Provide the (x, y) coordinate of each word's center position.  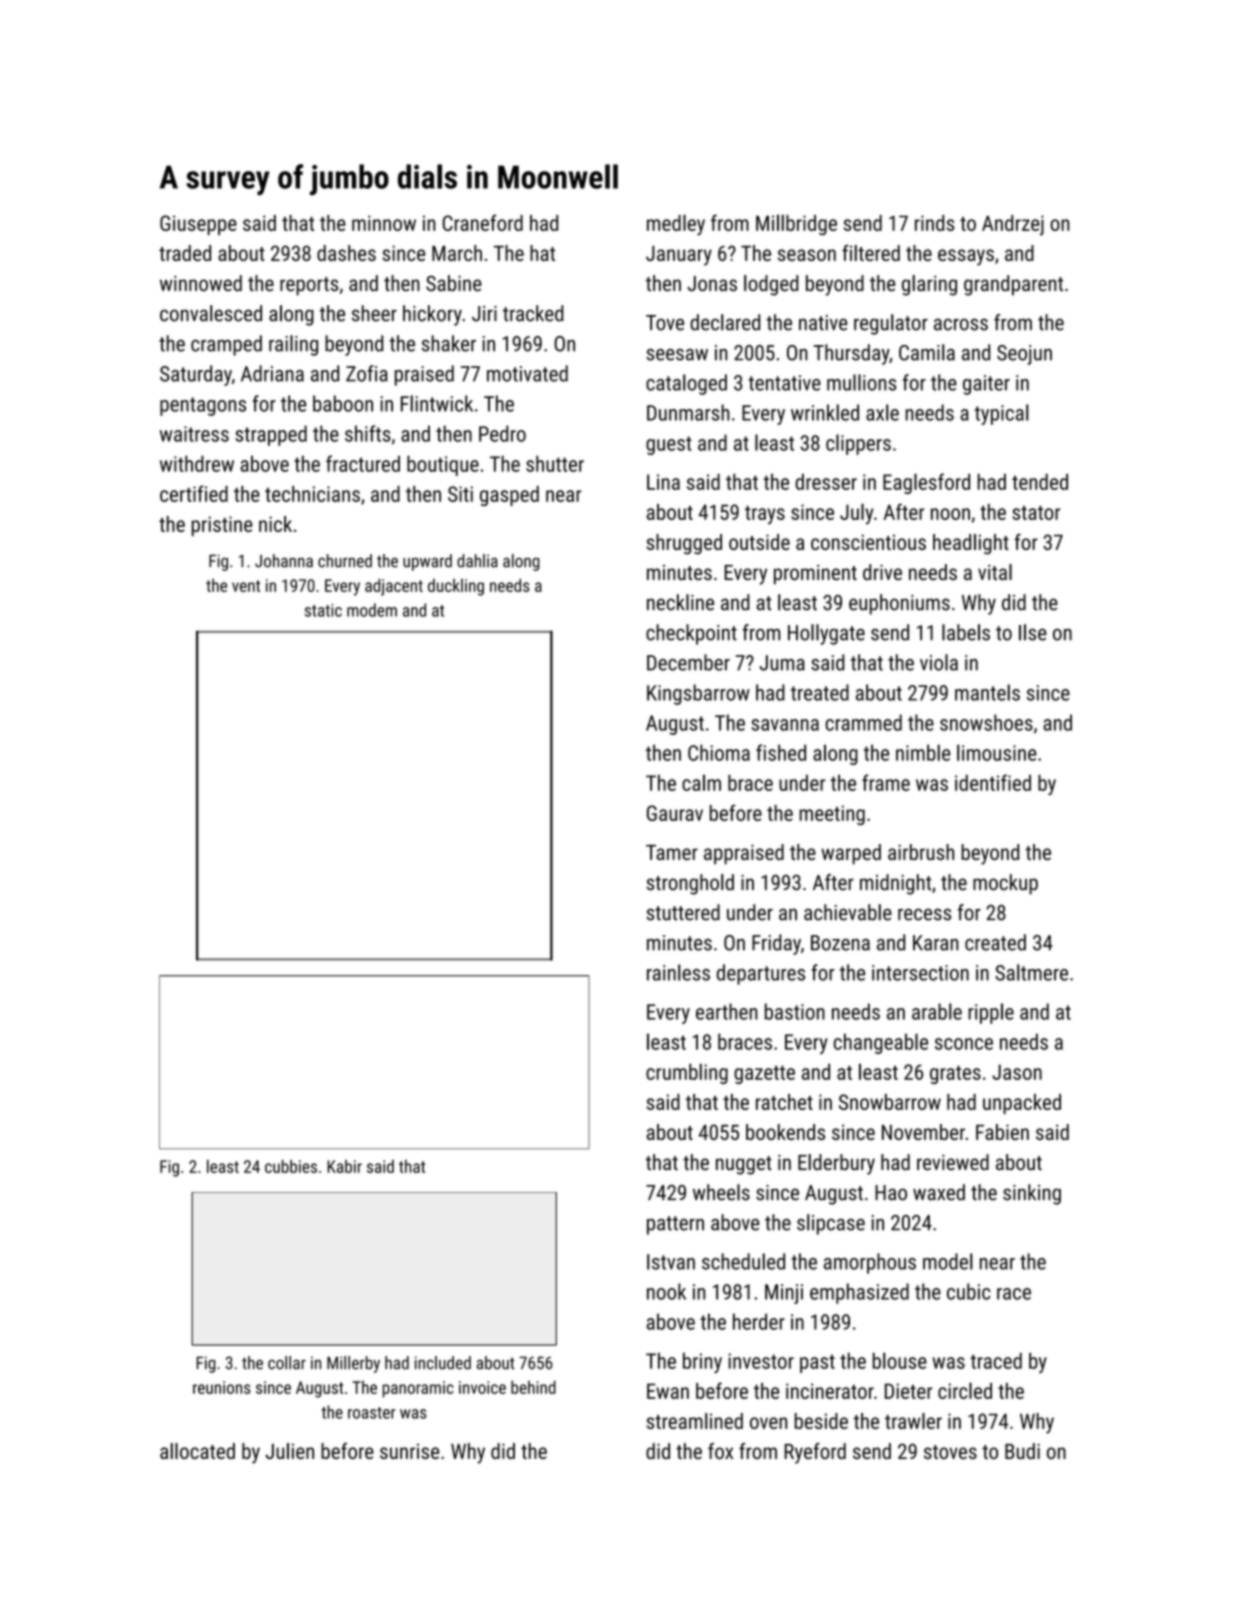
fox (720, 1451)
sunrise (409, 1451)
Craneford (483, 222)
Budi (1022, 1451)
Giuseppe (198, 225)
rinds (934, 223)
